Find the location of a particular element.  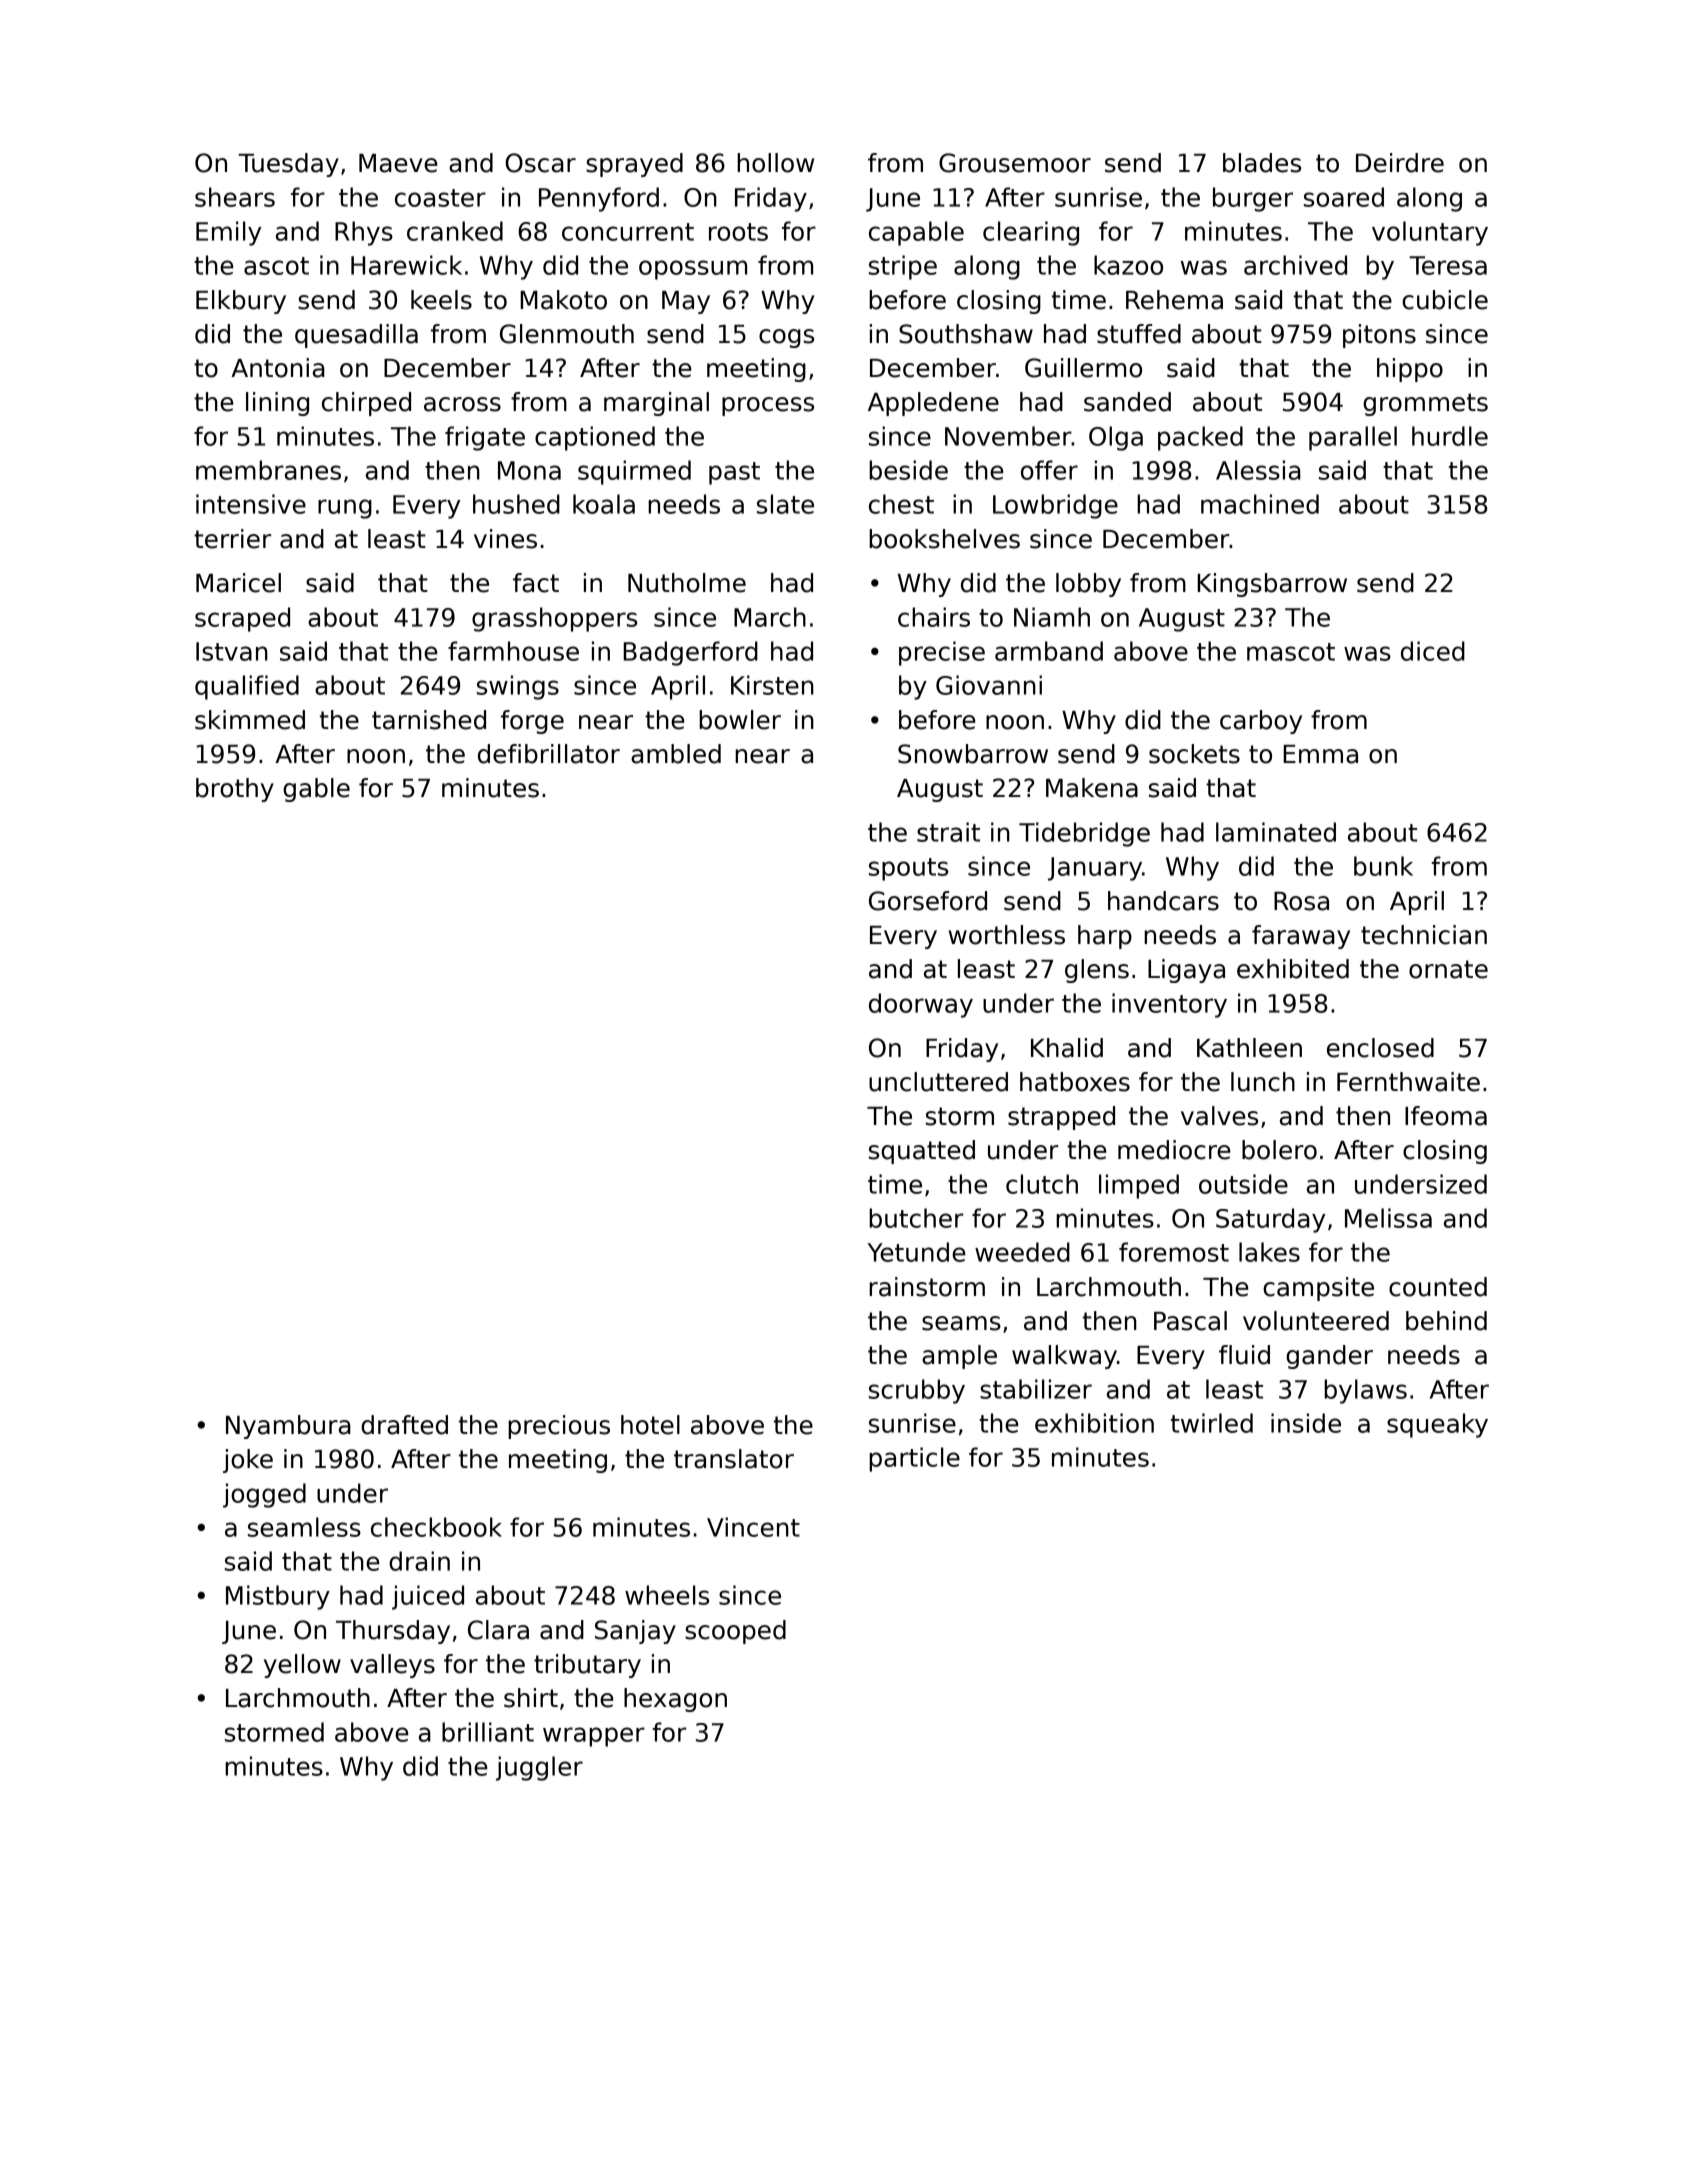

Rhys is located at coordinates (364, 233).
